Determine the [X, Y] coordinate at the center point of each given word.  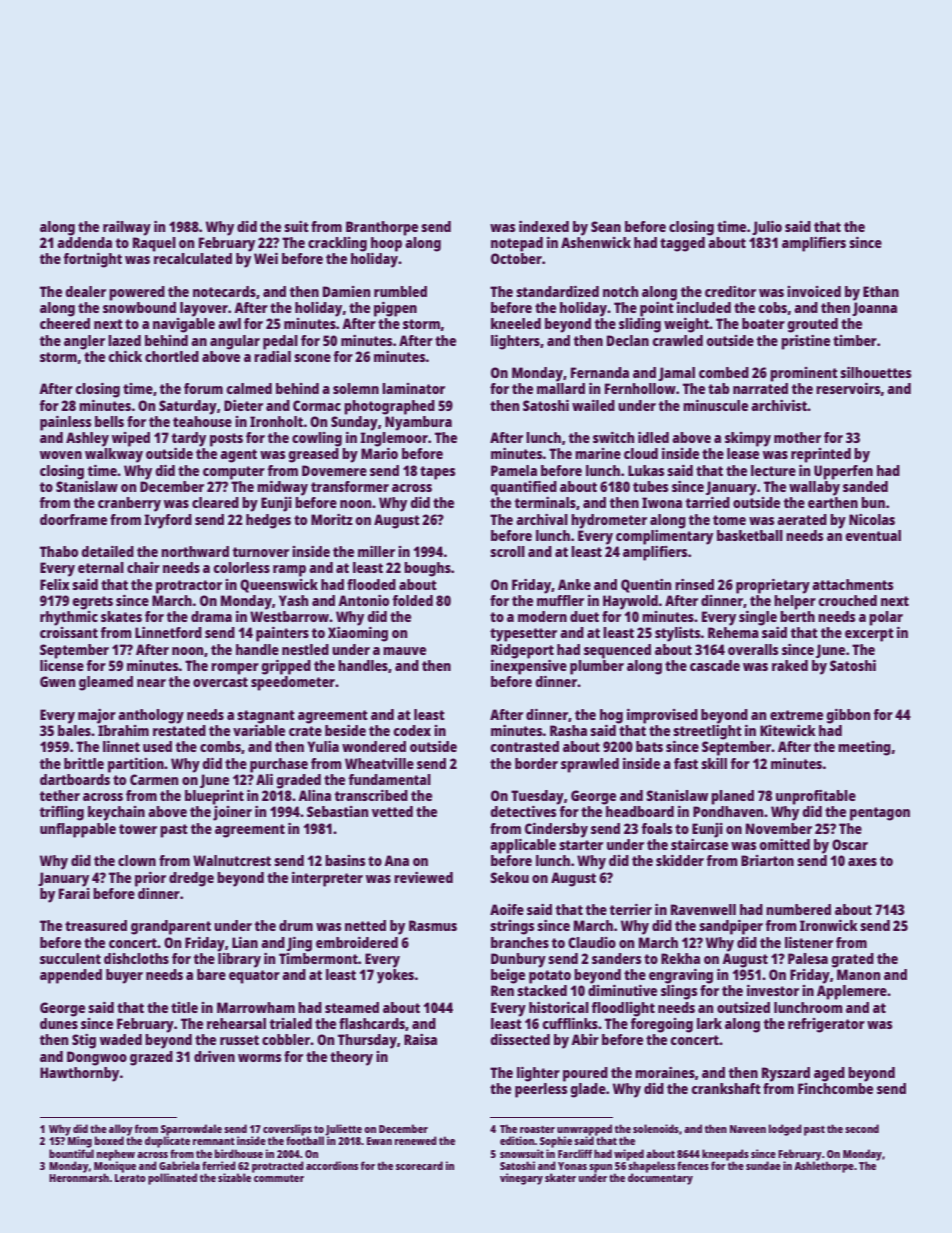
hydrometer [609, 521]
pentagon [880, 814]
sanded [865, 486]
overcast [220, 682]
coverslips [287, 1130]
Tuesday [537, 797]
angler [84, 342]
